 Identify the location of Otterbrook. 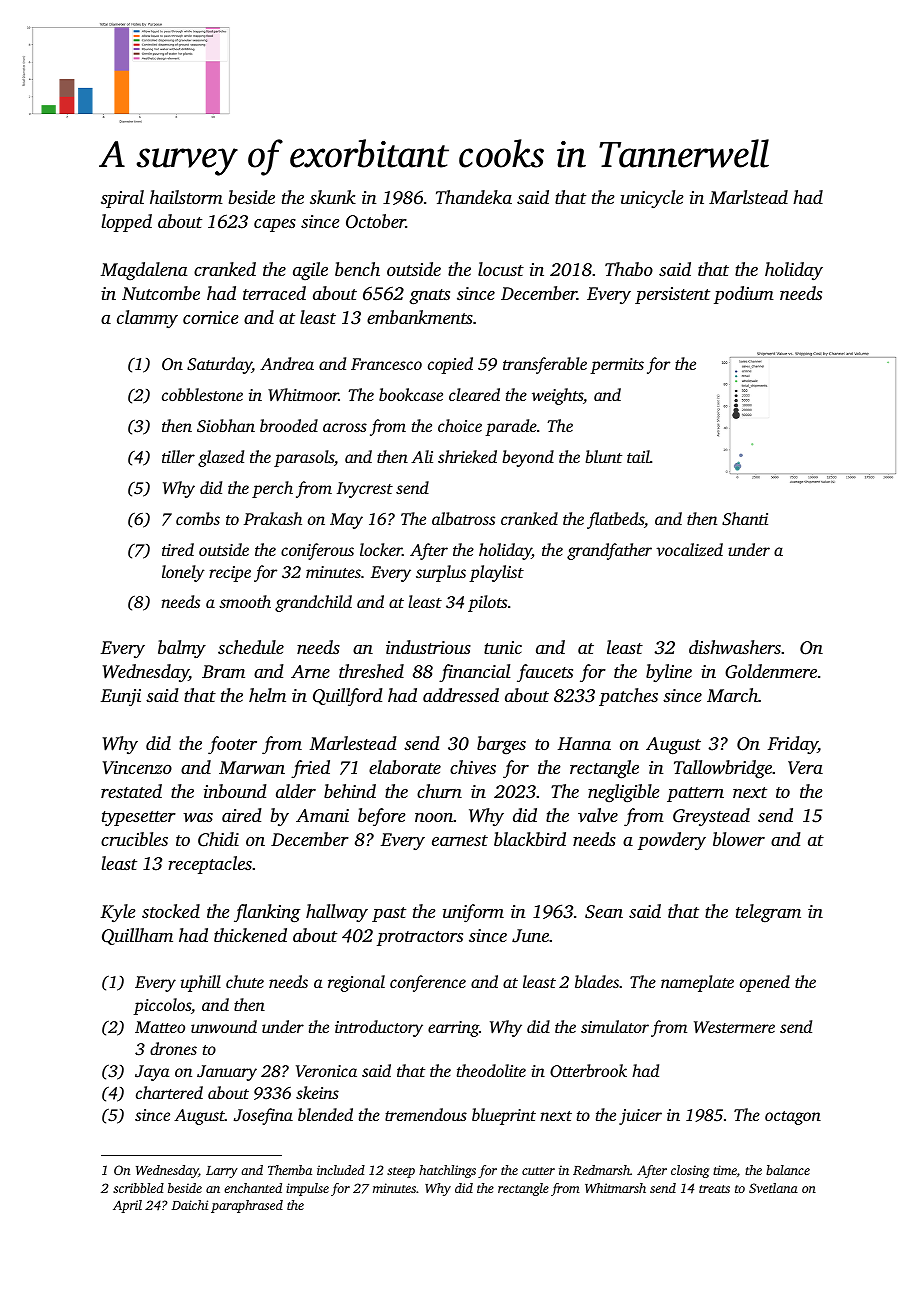
(588, 1070).
